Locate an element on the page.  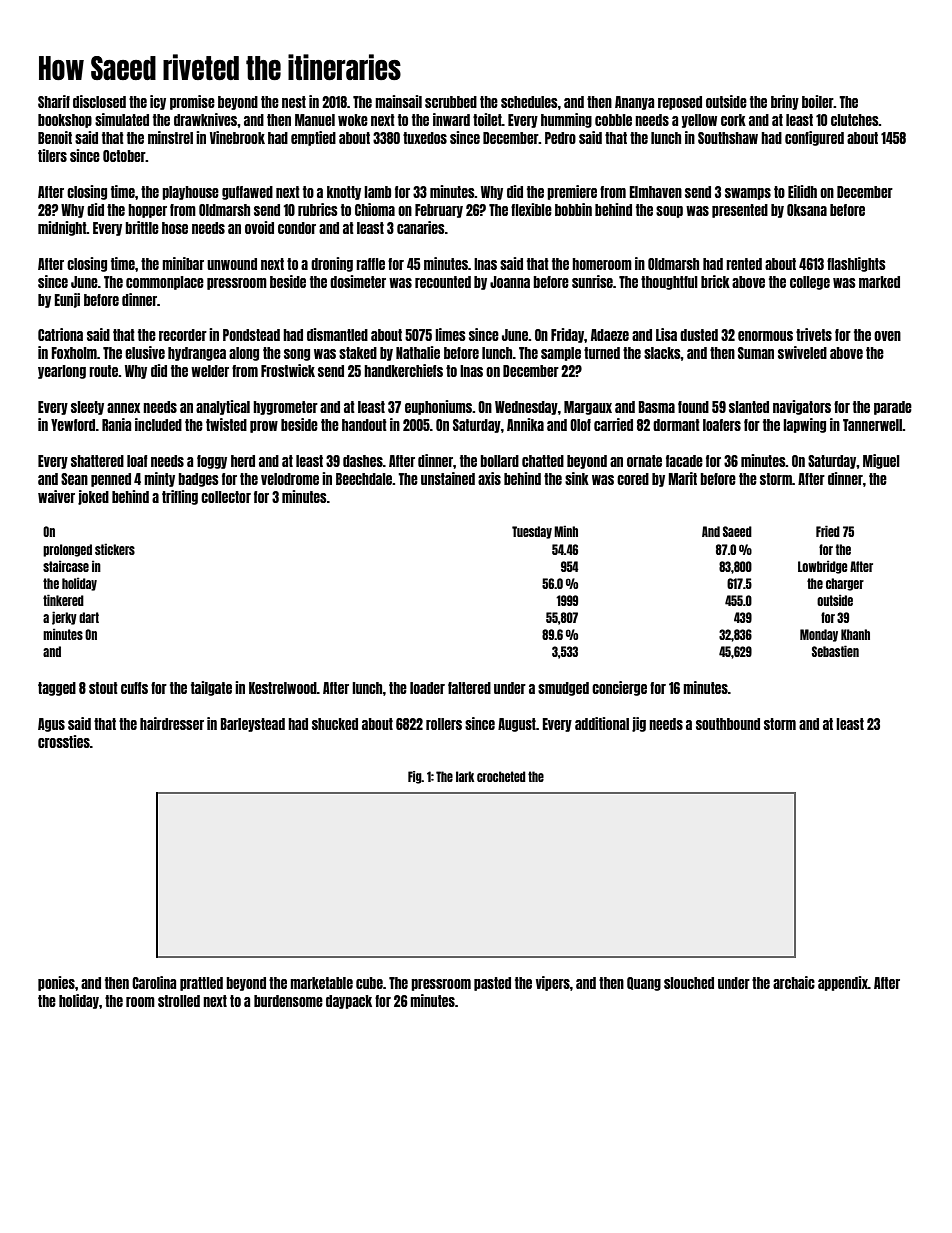
February is located at coordinates (439, 211).
